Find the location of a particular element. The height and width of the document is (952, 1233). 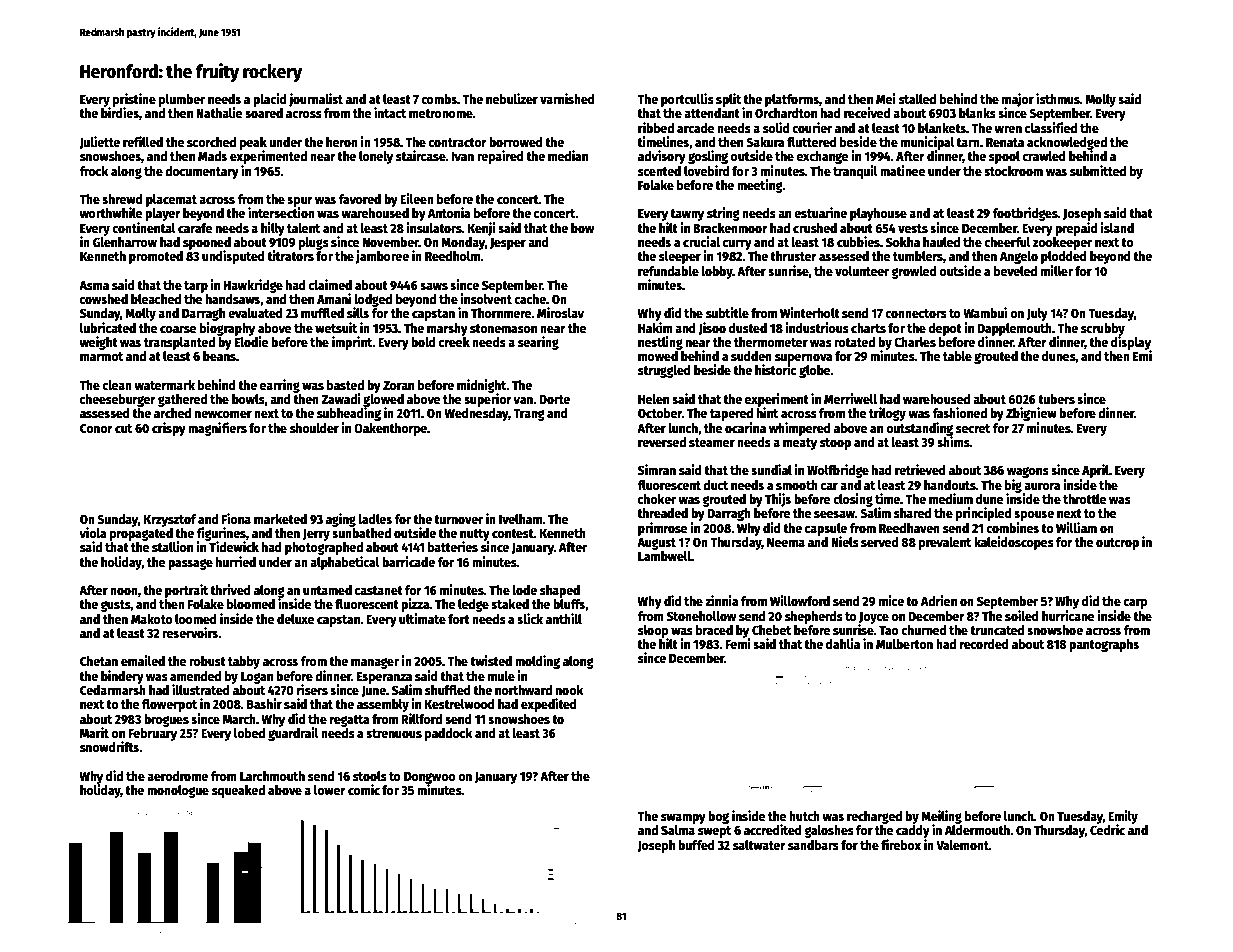

isthmus is located at coordinates (1058, 98).
